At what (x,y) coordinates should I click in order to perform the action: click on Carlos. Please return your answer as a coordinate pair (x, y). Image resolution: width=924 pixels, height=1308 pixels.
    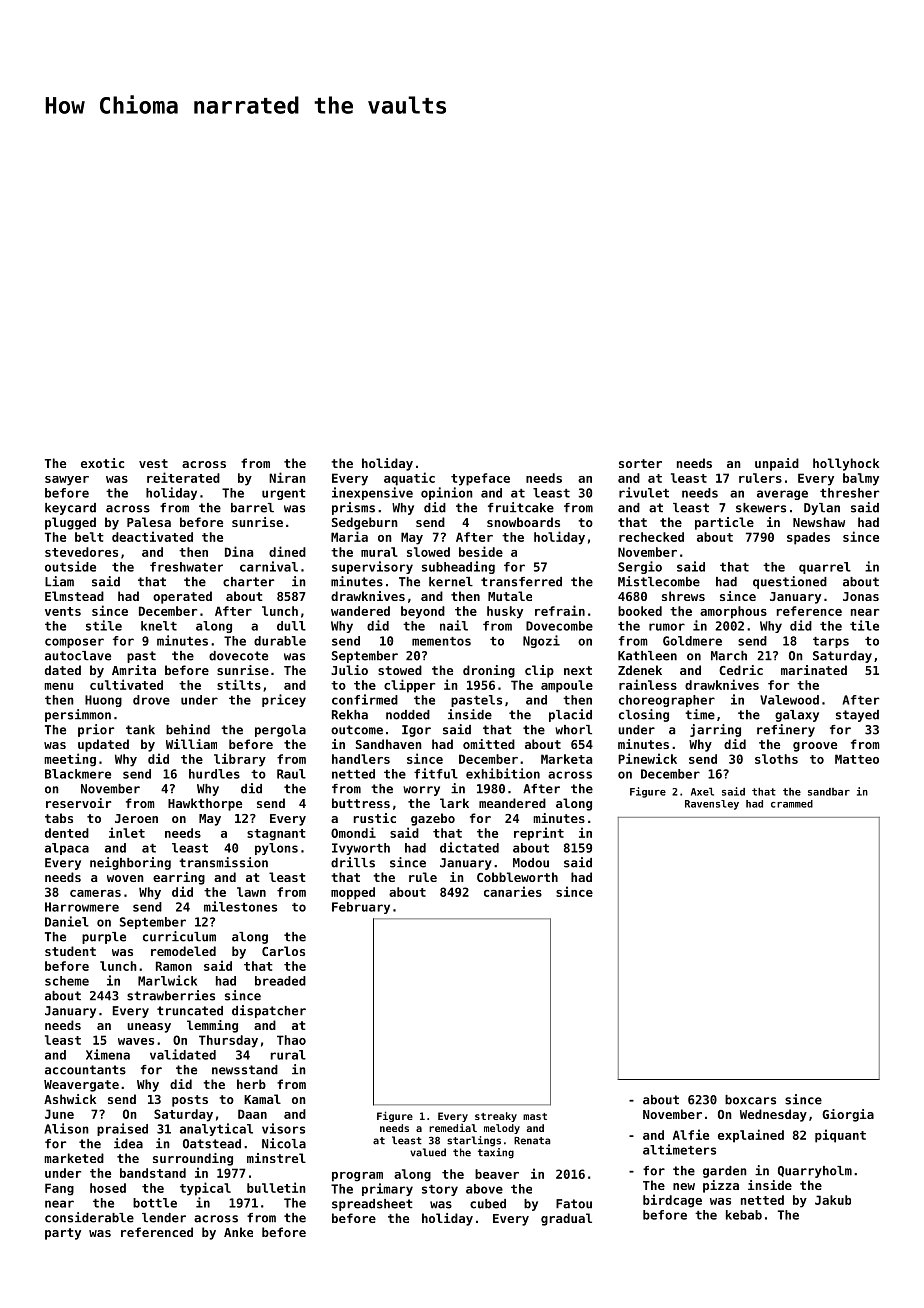
    Looking at the image, I should click on (283, 951).
